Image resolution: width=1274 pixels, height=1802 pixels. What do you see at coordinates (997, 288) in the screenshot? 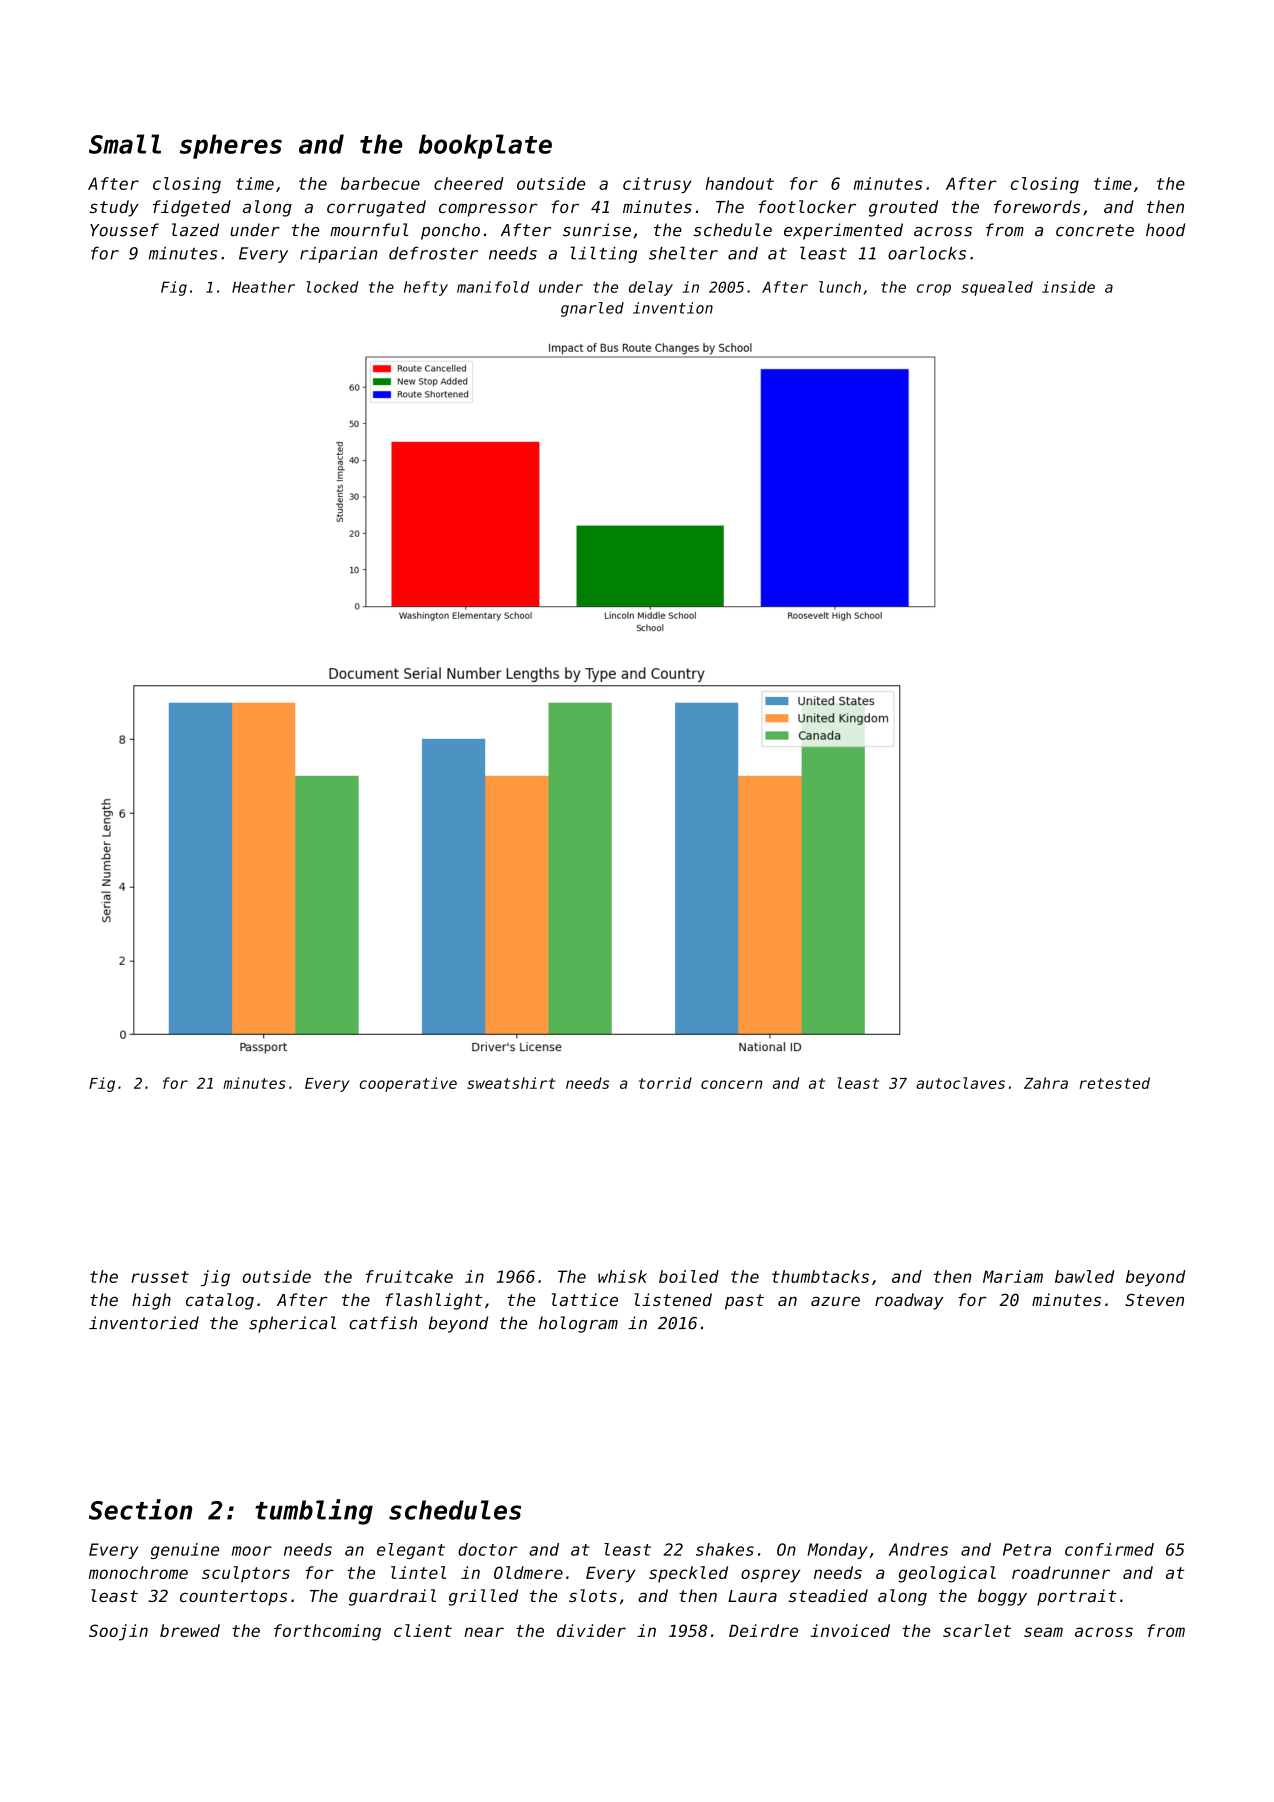
I see `squealed` at bounding box center [997, 288].
